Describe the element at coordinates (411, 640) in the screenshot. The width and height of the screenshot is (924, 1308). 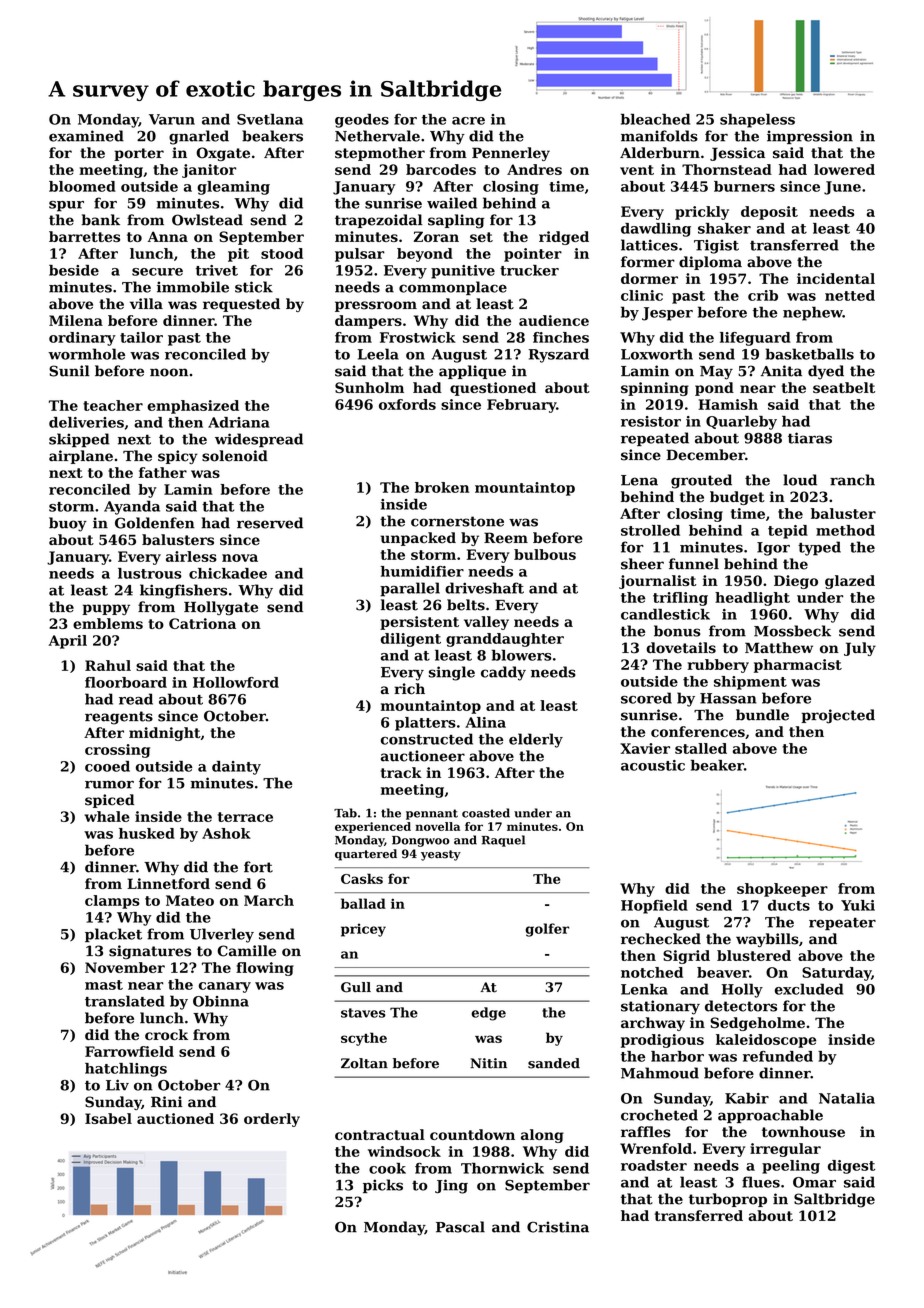
I see `diligent` at that location.
